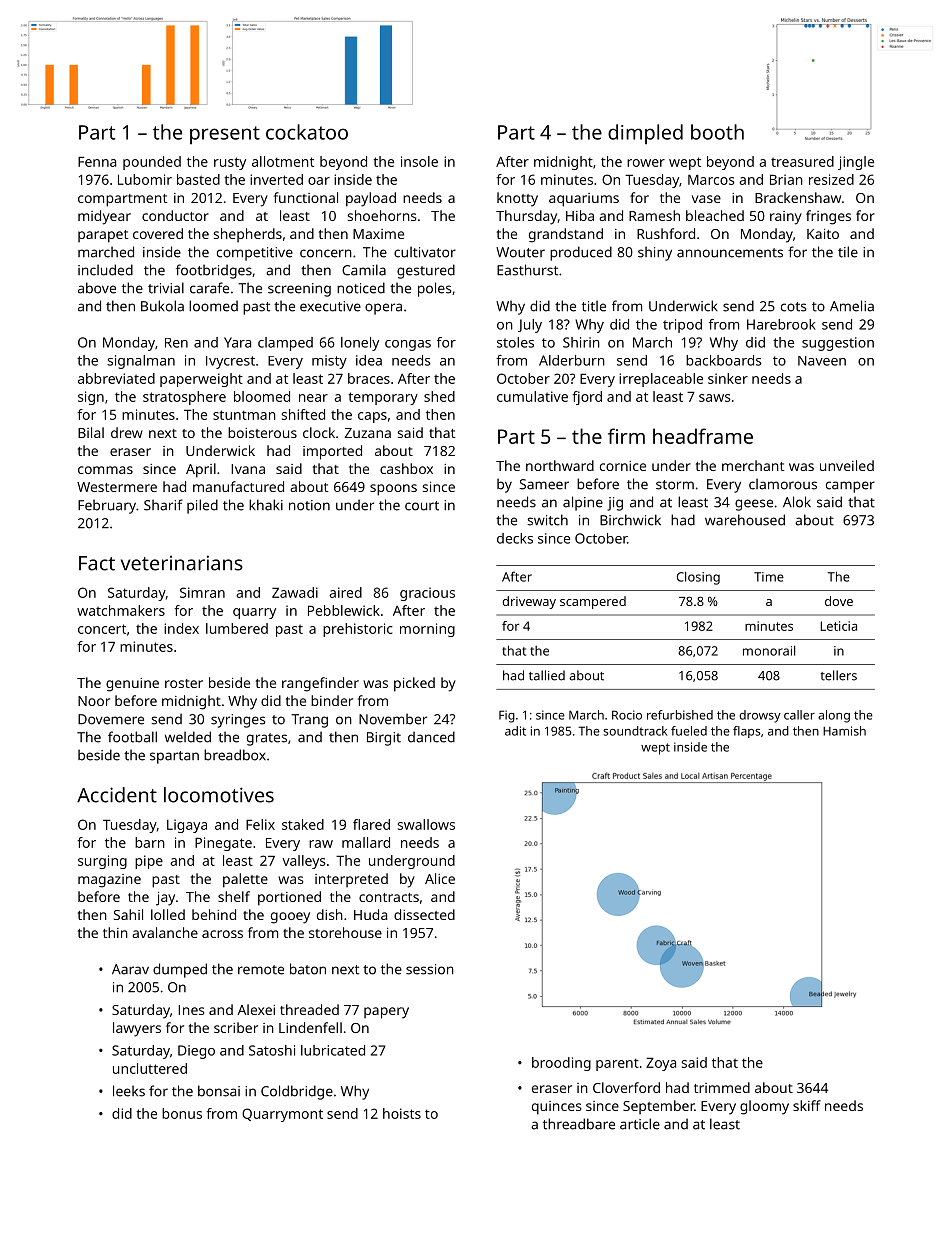 This page has width=952, height=1233. Describe the element at coordinates (579, 1124) in the page. I see `threadbare` at that location.
